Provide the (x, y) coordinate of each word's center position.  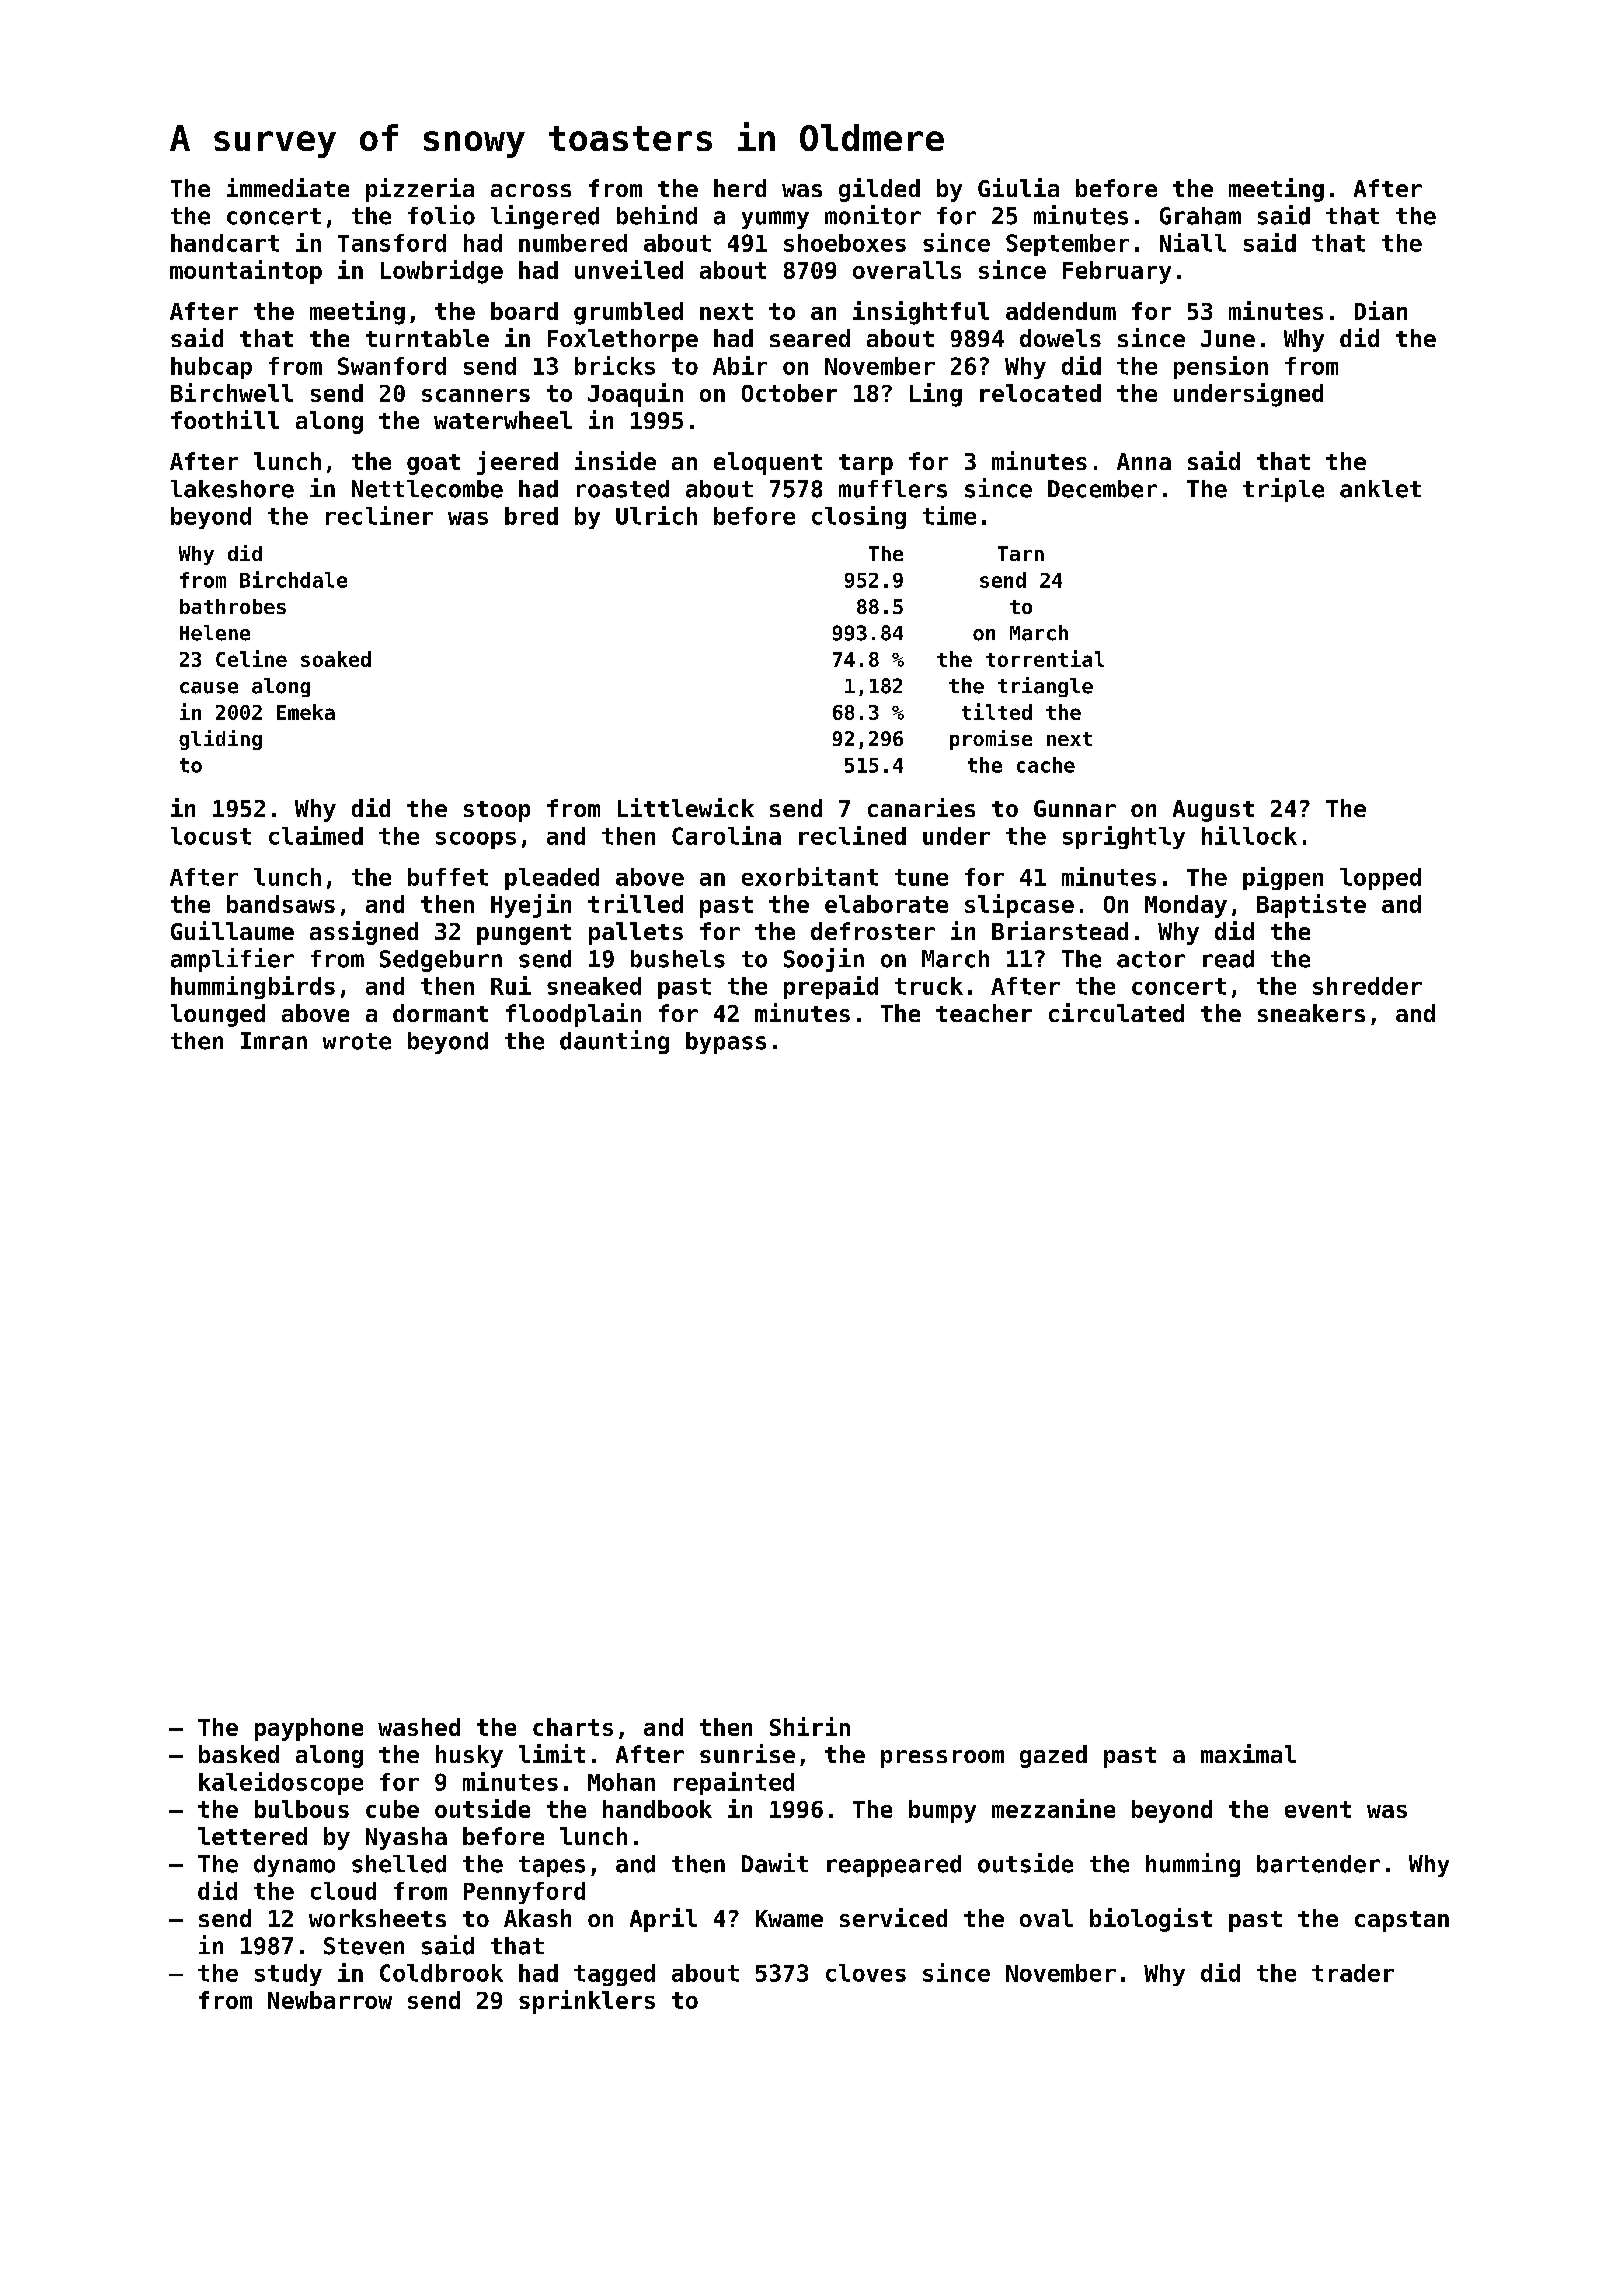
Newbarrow (330, 2000)
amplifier (232, 960)
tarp (866, 464)
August (1213, 811)
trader (1353, 1973)
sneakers (1311, 1013)
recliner (379, 515)
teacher (984, 1013)
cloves (866, 1973)
